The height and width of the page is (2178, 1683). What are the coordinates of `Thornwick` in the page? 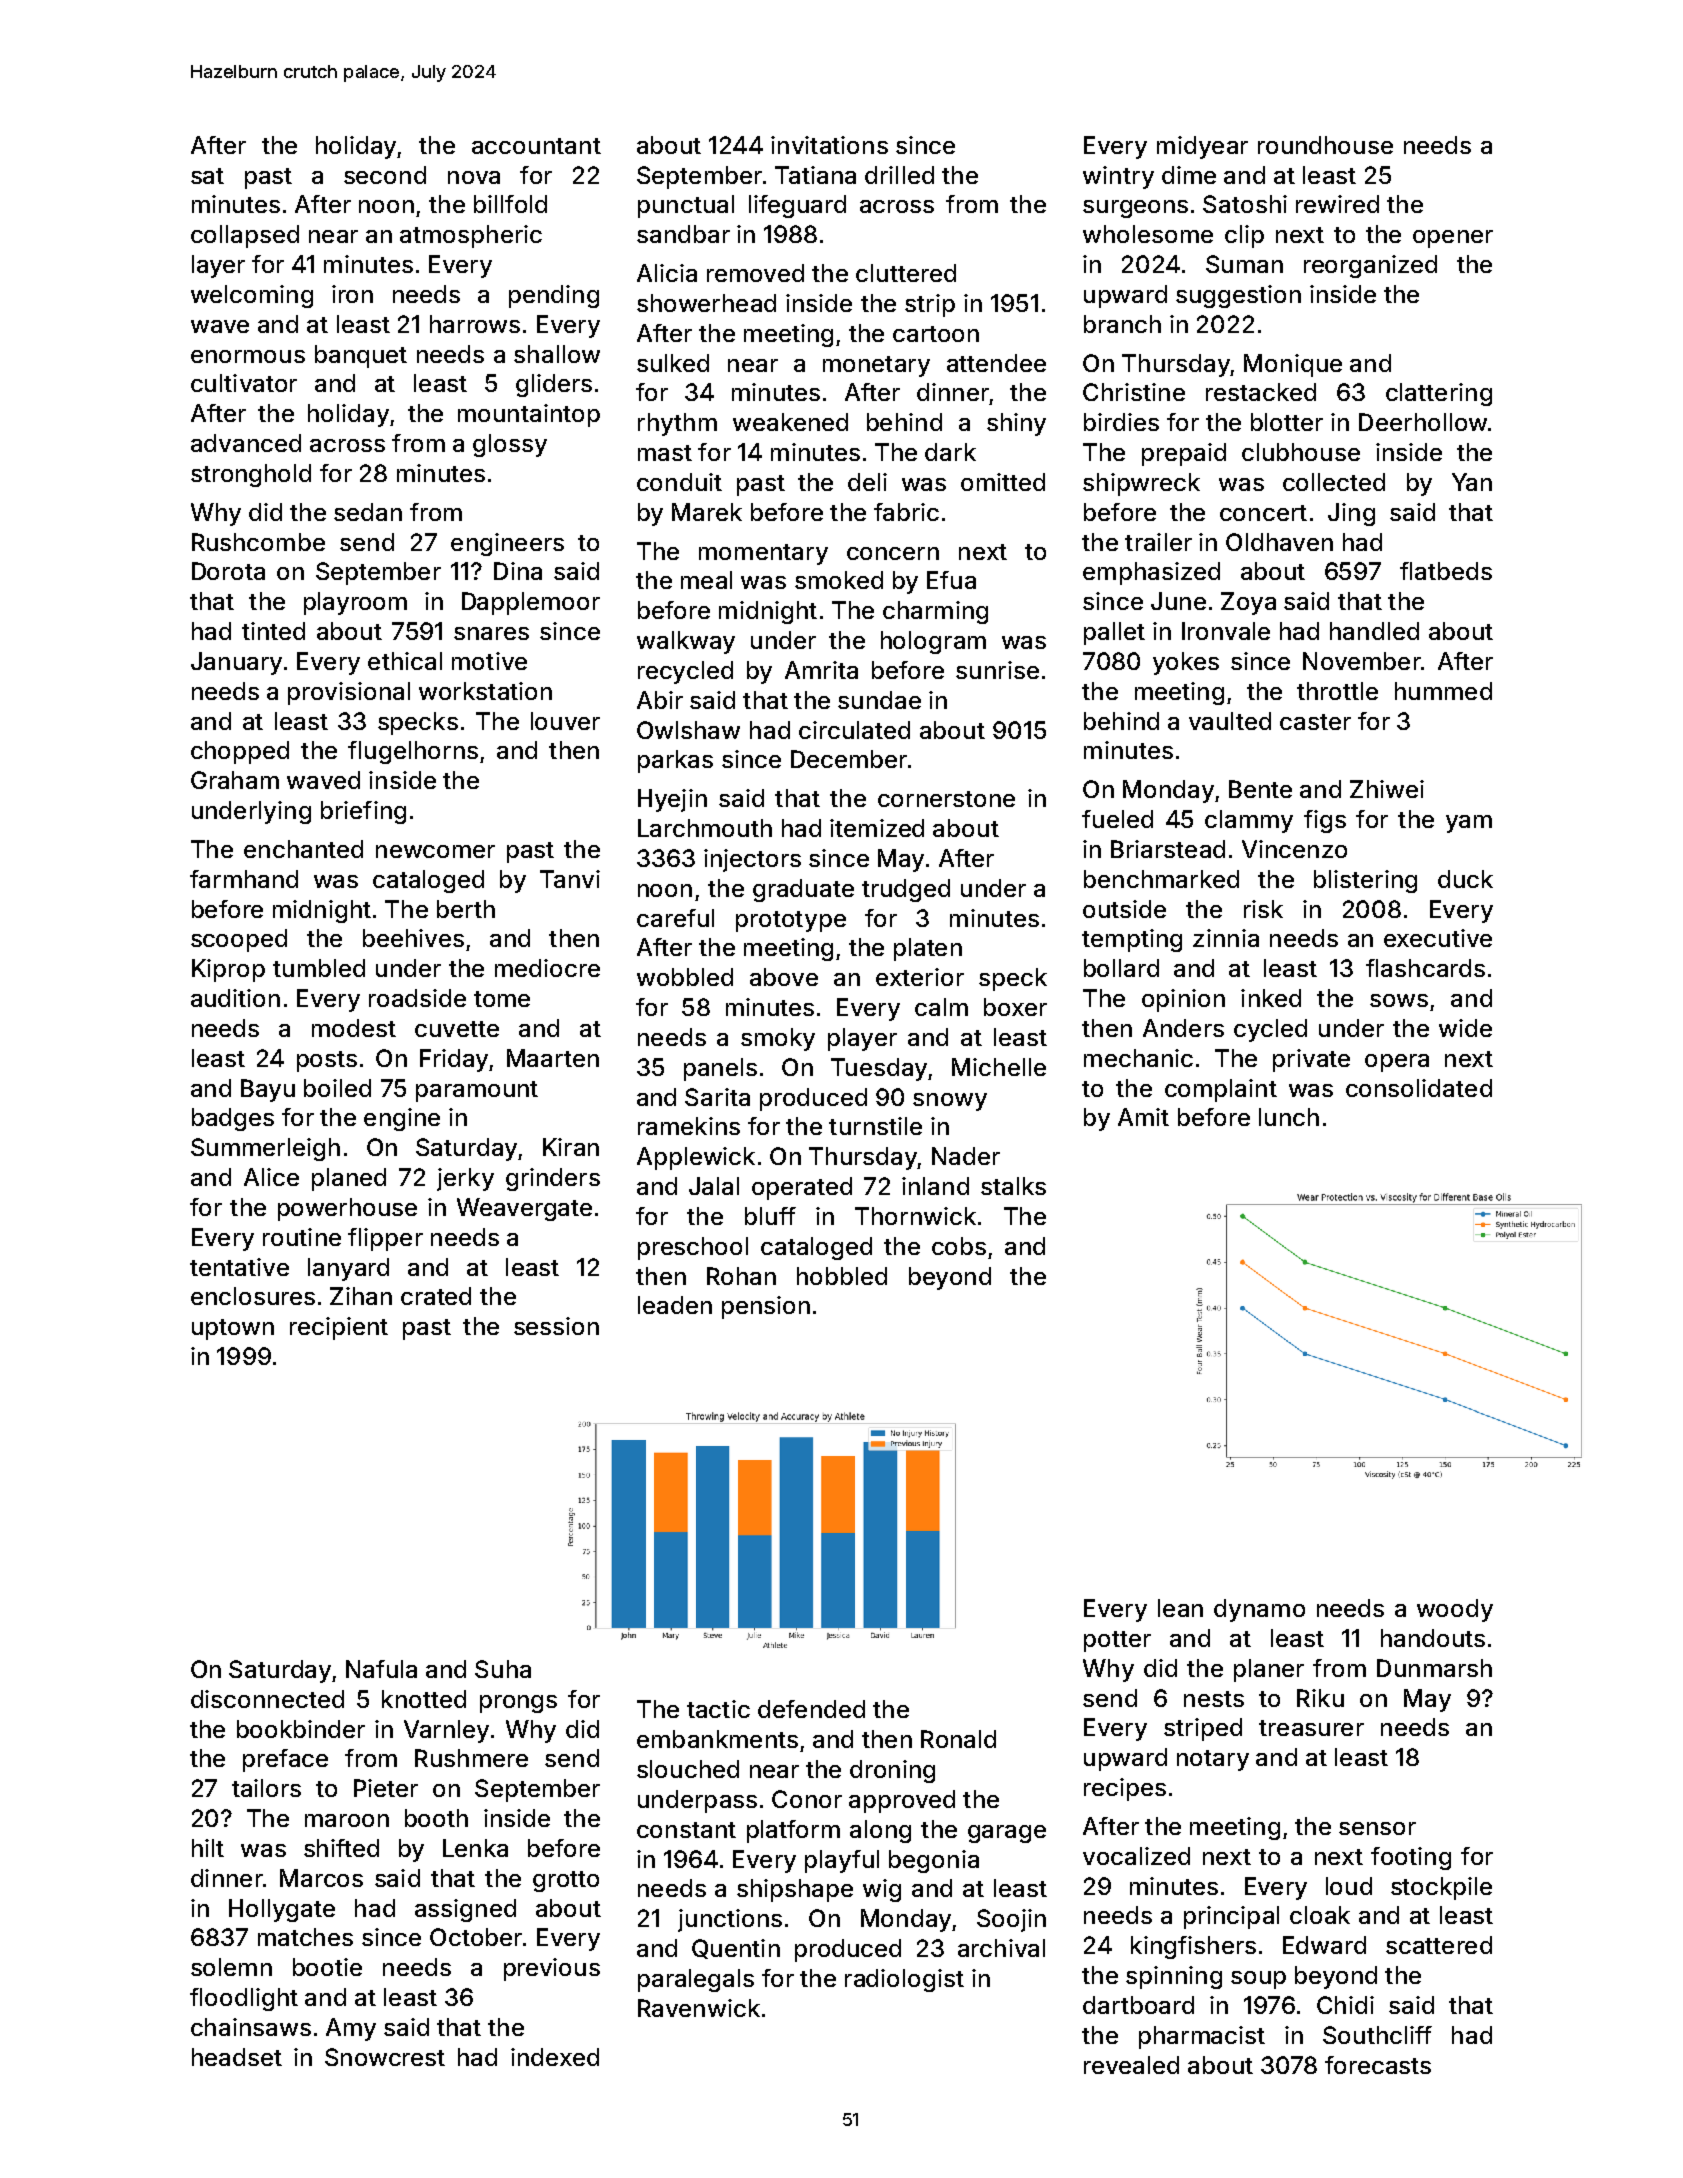 It's located at (915, 1216).
